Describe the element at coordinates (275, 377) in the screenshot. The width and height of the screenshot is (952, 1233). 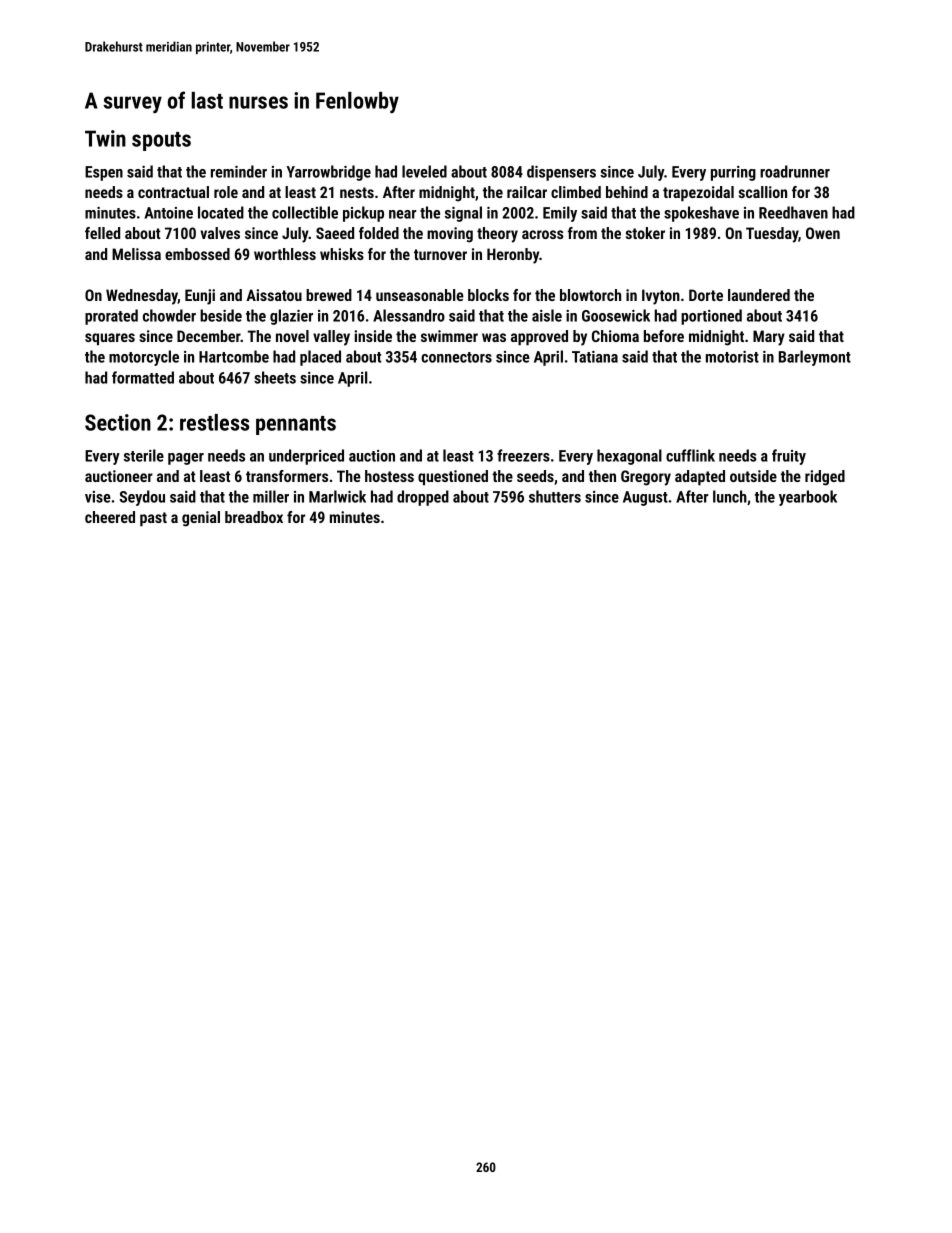
I see `sheets` at that location.
